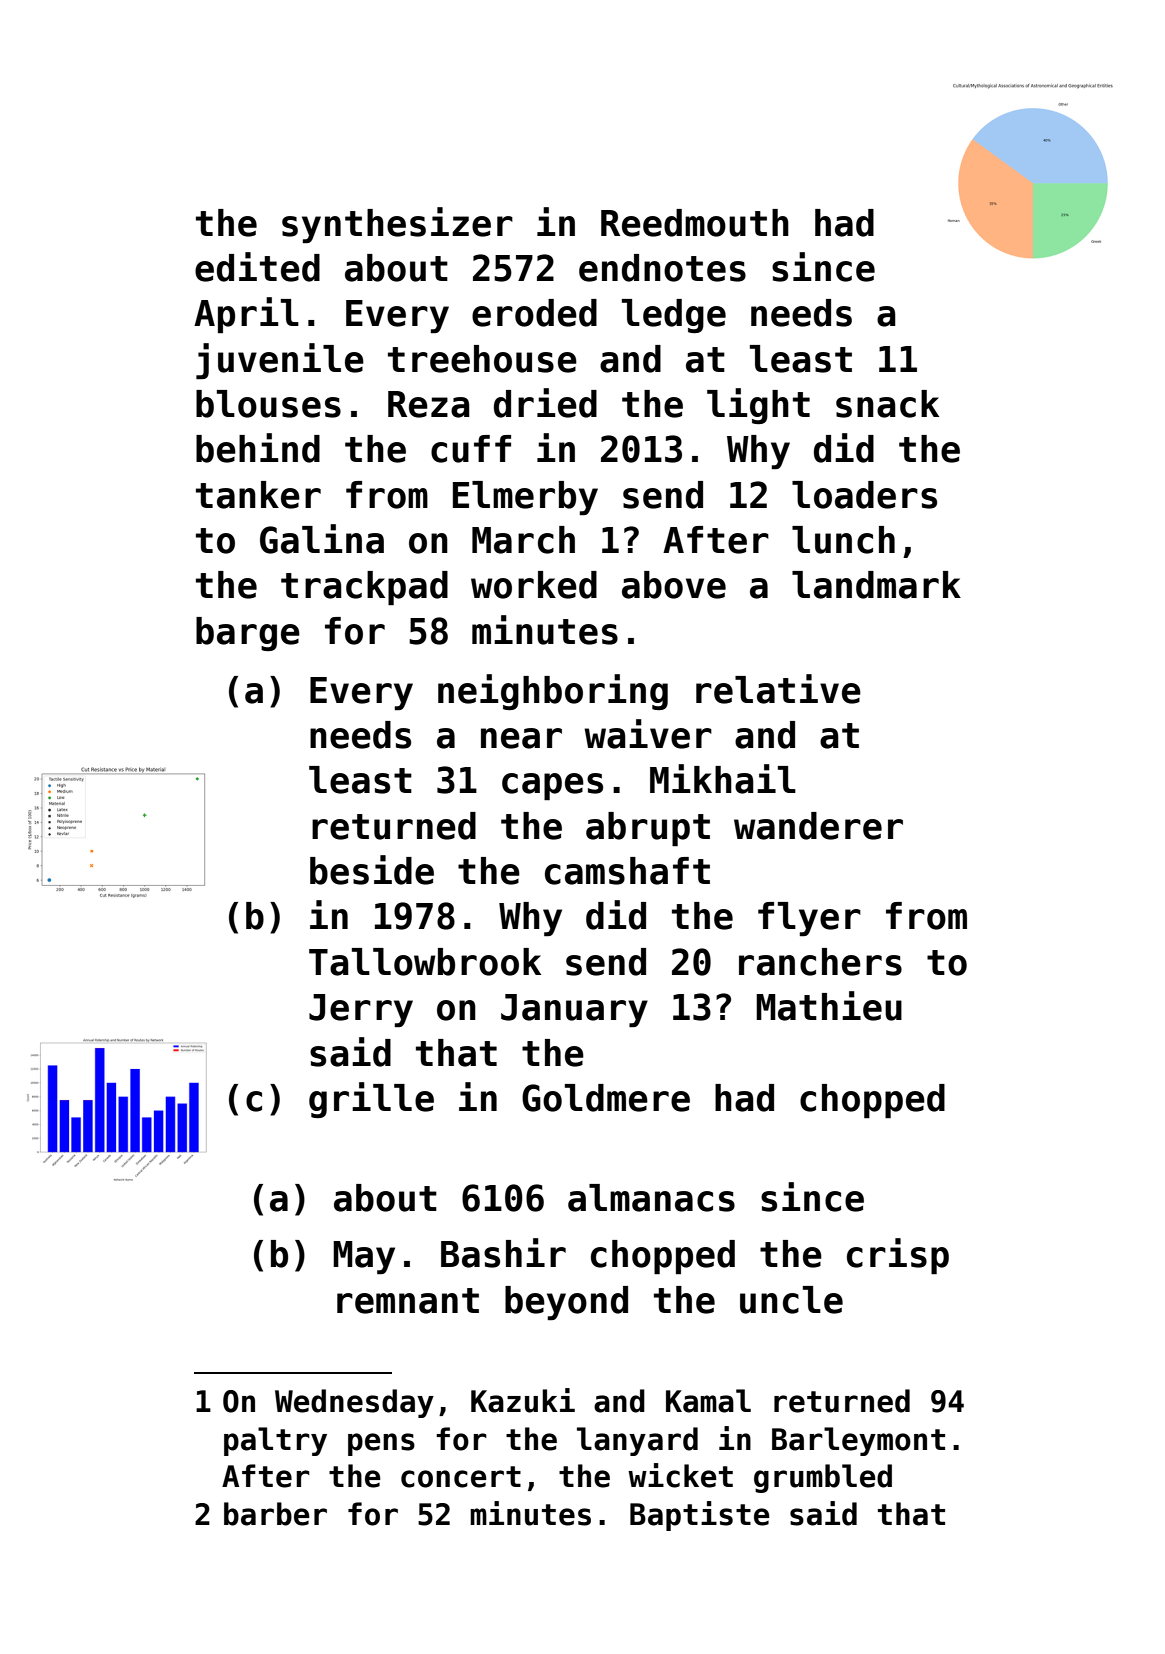 This screenshot has width=1165, height=1654. What do you see at coordinates (876, 585) in the screenshot?
I see `landmark` at bounding box center [876, 585].
